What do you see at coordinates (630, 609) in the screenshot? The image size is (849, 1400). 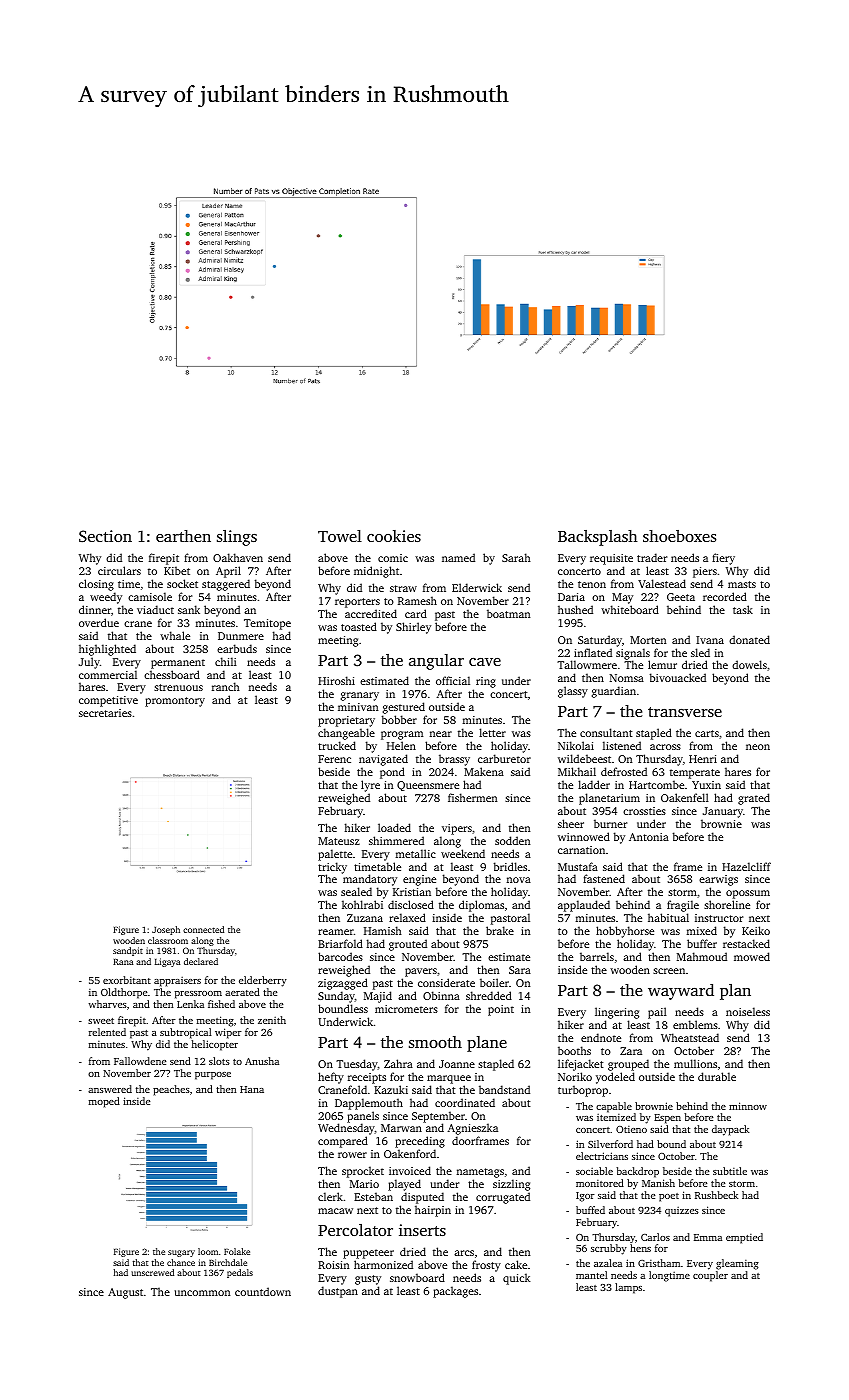 I see `whiteboard` at bounding box center [630, 609].
